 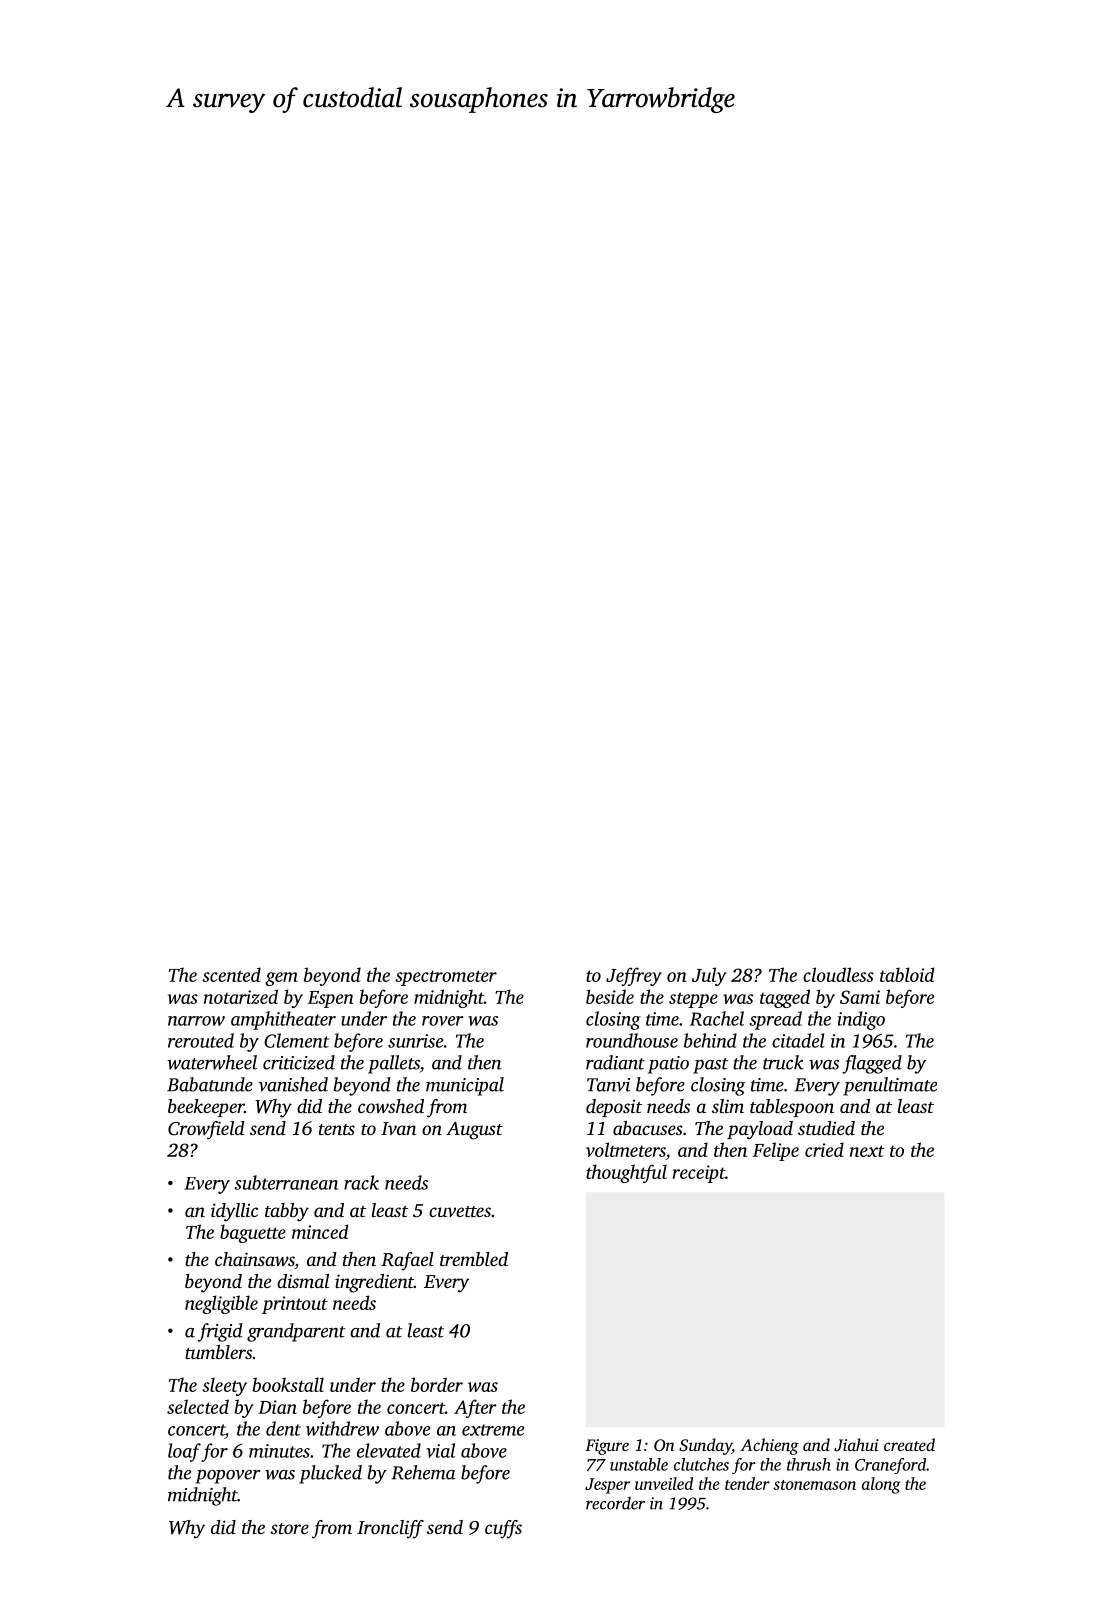 What do you see at coordinates (289, 1528) in the screenshot?
I see `store` at bounding box center [289, 1528].
